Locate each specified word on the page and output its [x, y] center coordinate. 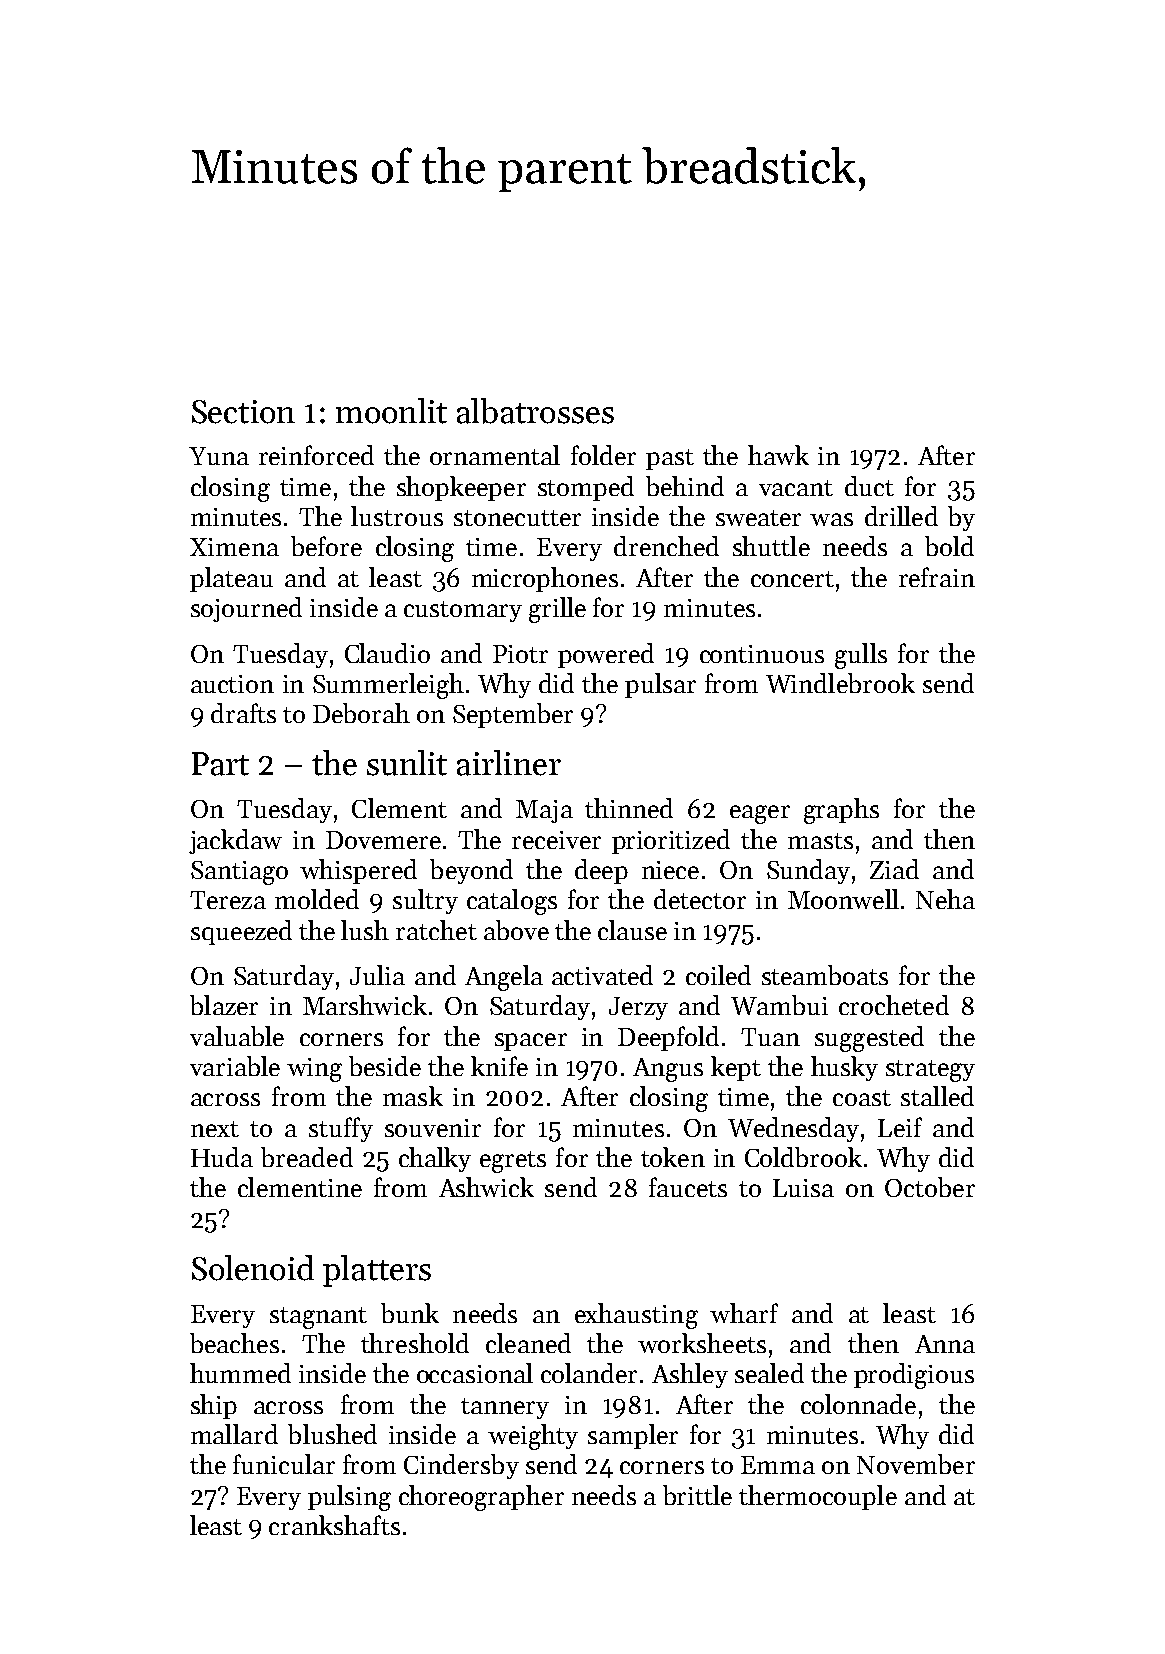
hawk [778, 455]
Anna [945, 1344]
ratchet [436, 930]
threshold [415, 1343]
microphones [545, 579]
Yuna [219, 456]
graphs [841, 811]
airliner [509, 763]
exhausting [636, 1316]
